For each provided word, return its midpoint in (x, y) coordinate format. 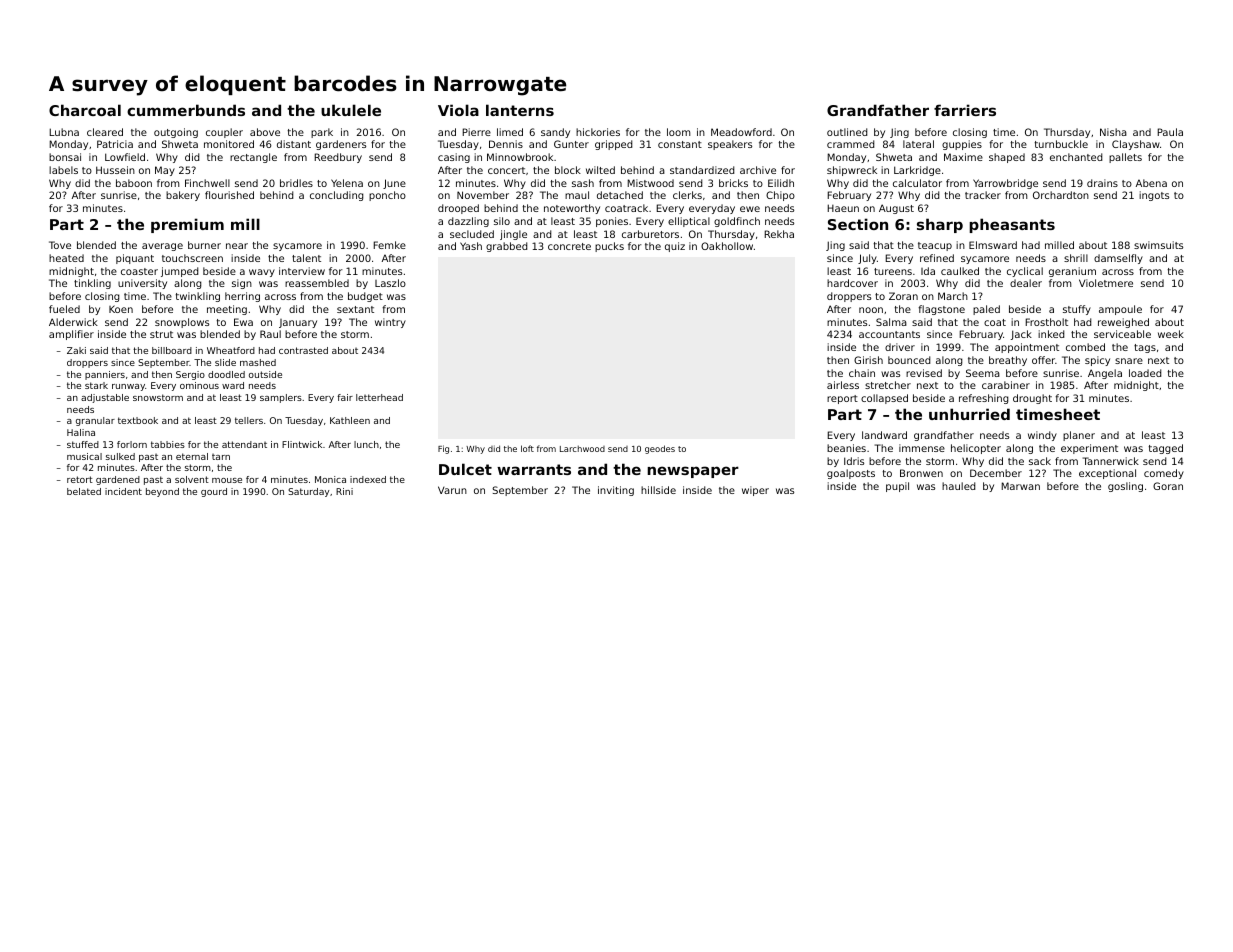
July (867, 259)
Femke (389, 245)
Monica (330, 479)
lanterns (520, 110)
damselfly (1118, 259)
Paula (1170, 132)
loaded (1145, 373)
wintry (390, 323)
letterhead (379, 397)
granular (95, 421)
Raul (270, 334)
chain (862, 373)
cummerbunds (186, 110)
